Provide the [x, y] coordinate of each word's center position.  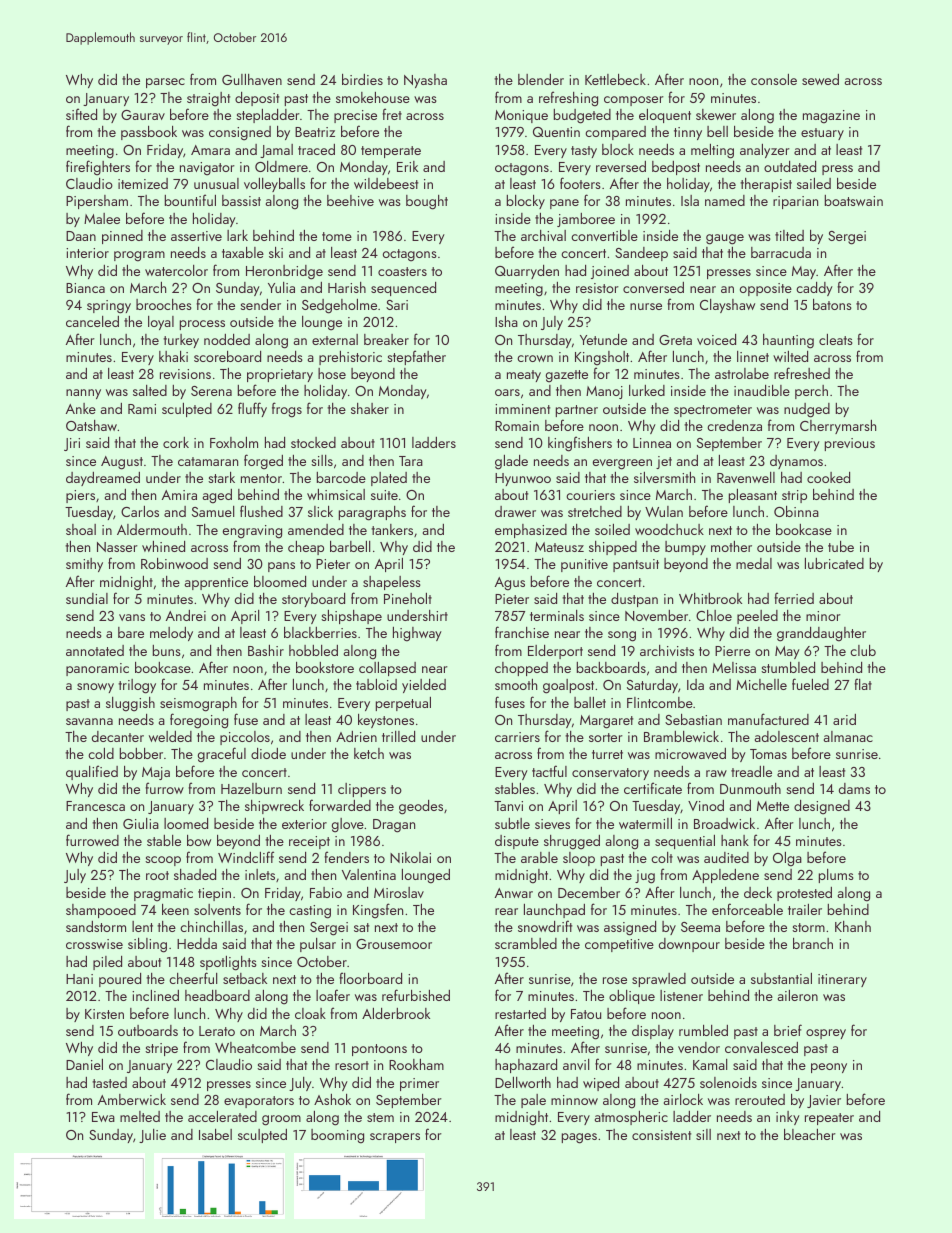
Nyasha [425, 81]
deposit [257, 99]
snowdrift [545, 926]
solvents [217, 909]
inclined [155, 995]
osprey [826, 1034]
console [774, 79]
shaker [370, 408]
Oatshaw [91, 425]
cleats [836, 339]
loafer [333, 995]
